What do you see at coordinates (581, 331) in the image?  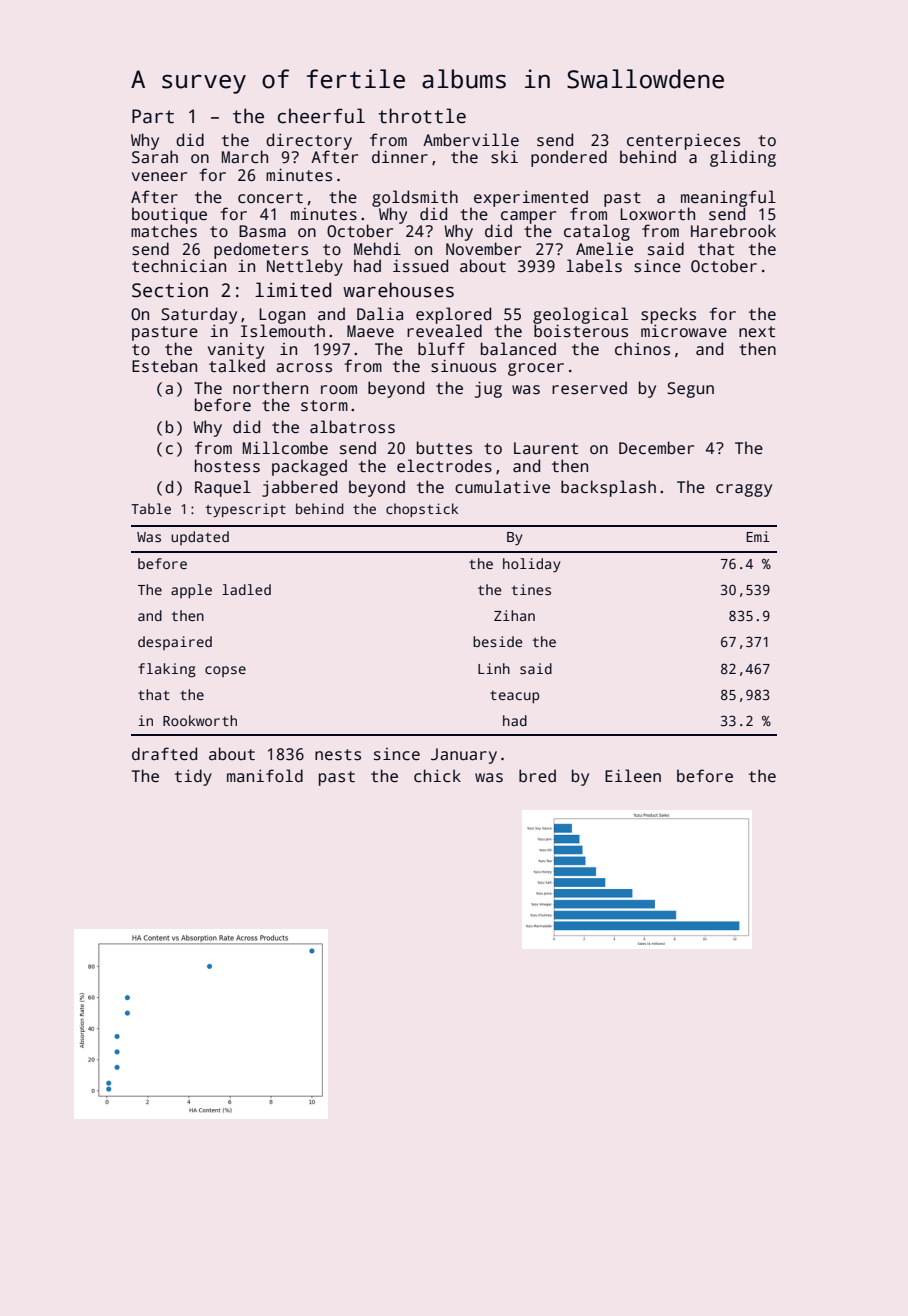 I see `boisterous` at bounding box center [581, 331].
